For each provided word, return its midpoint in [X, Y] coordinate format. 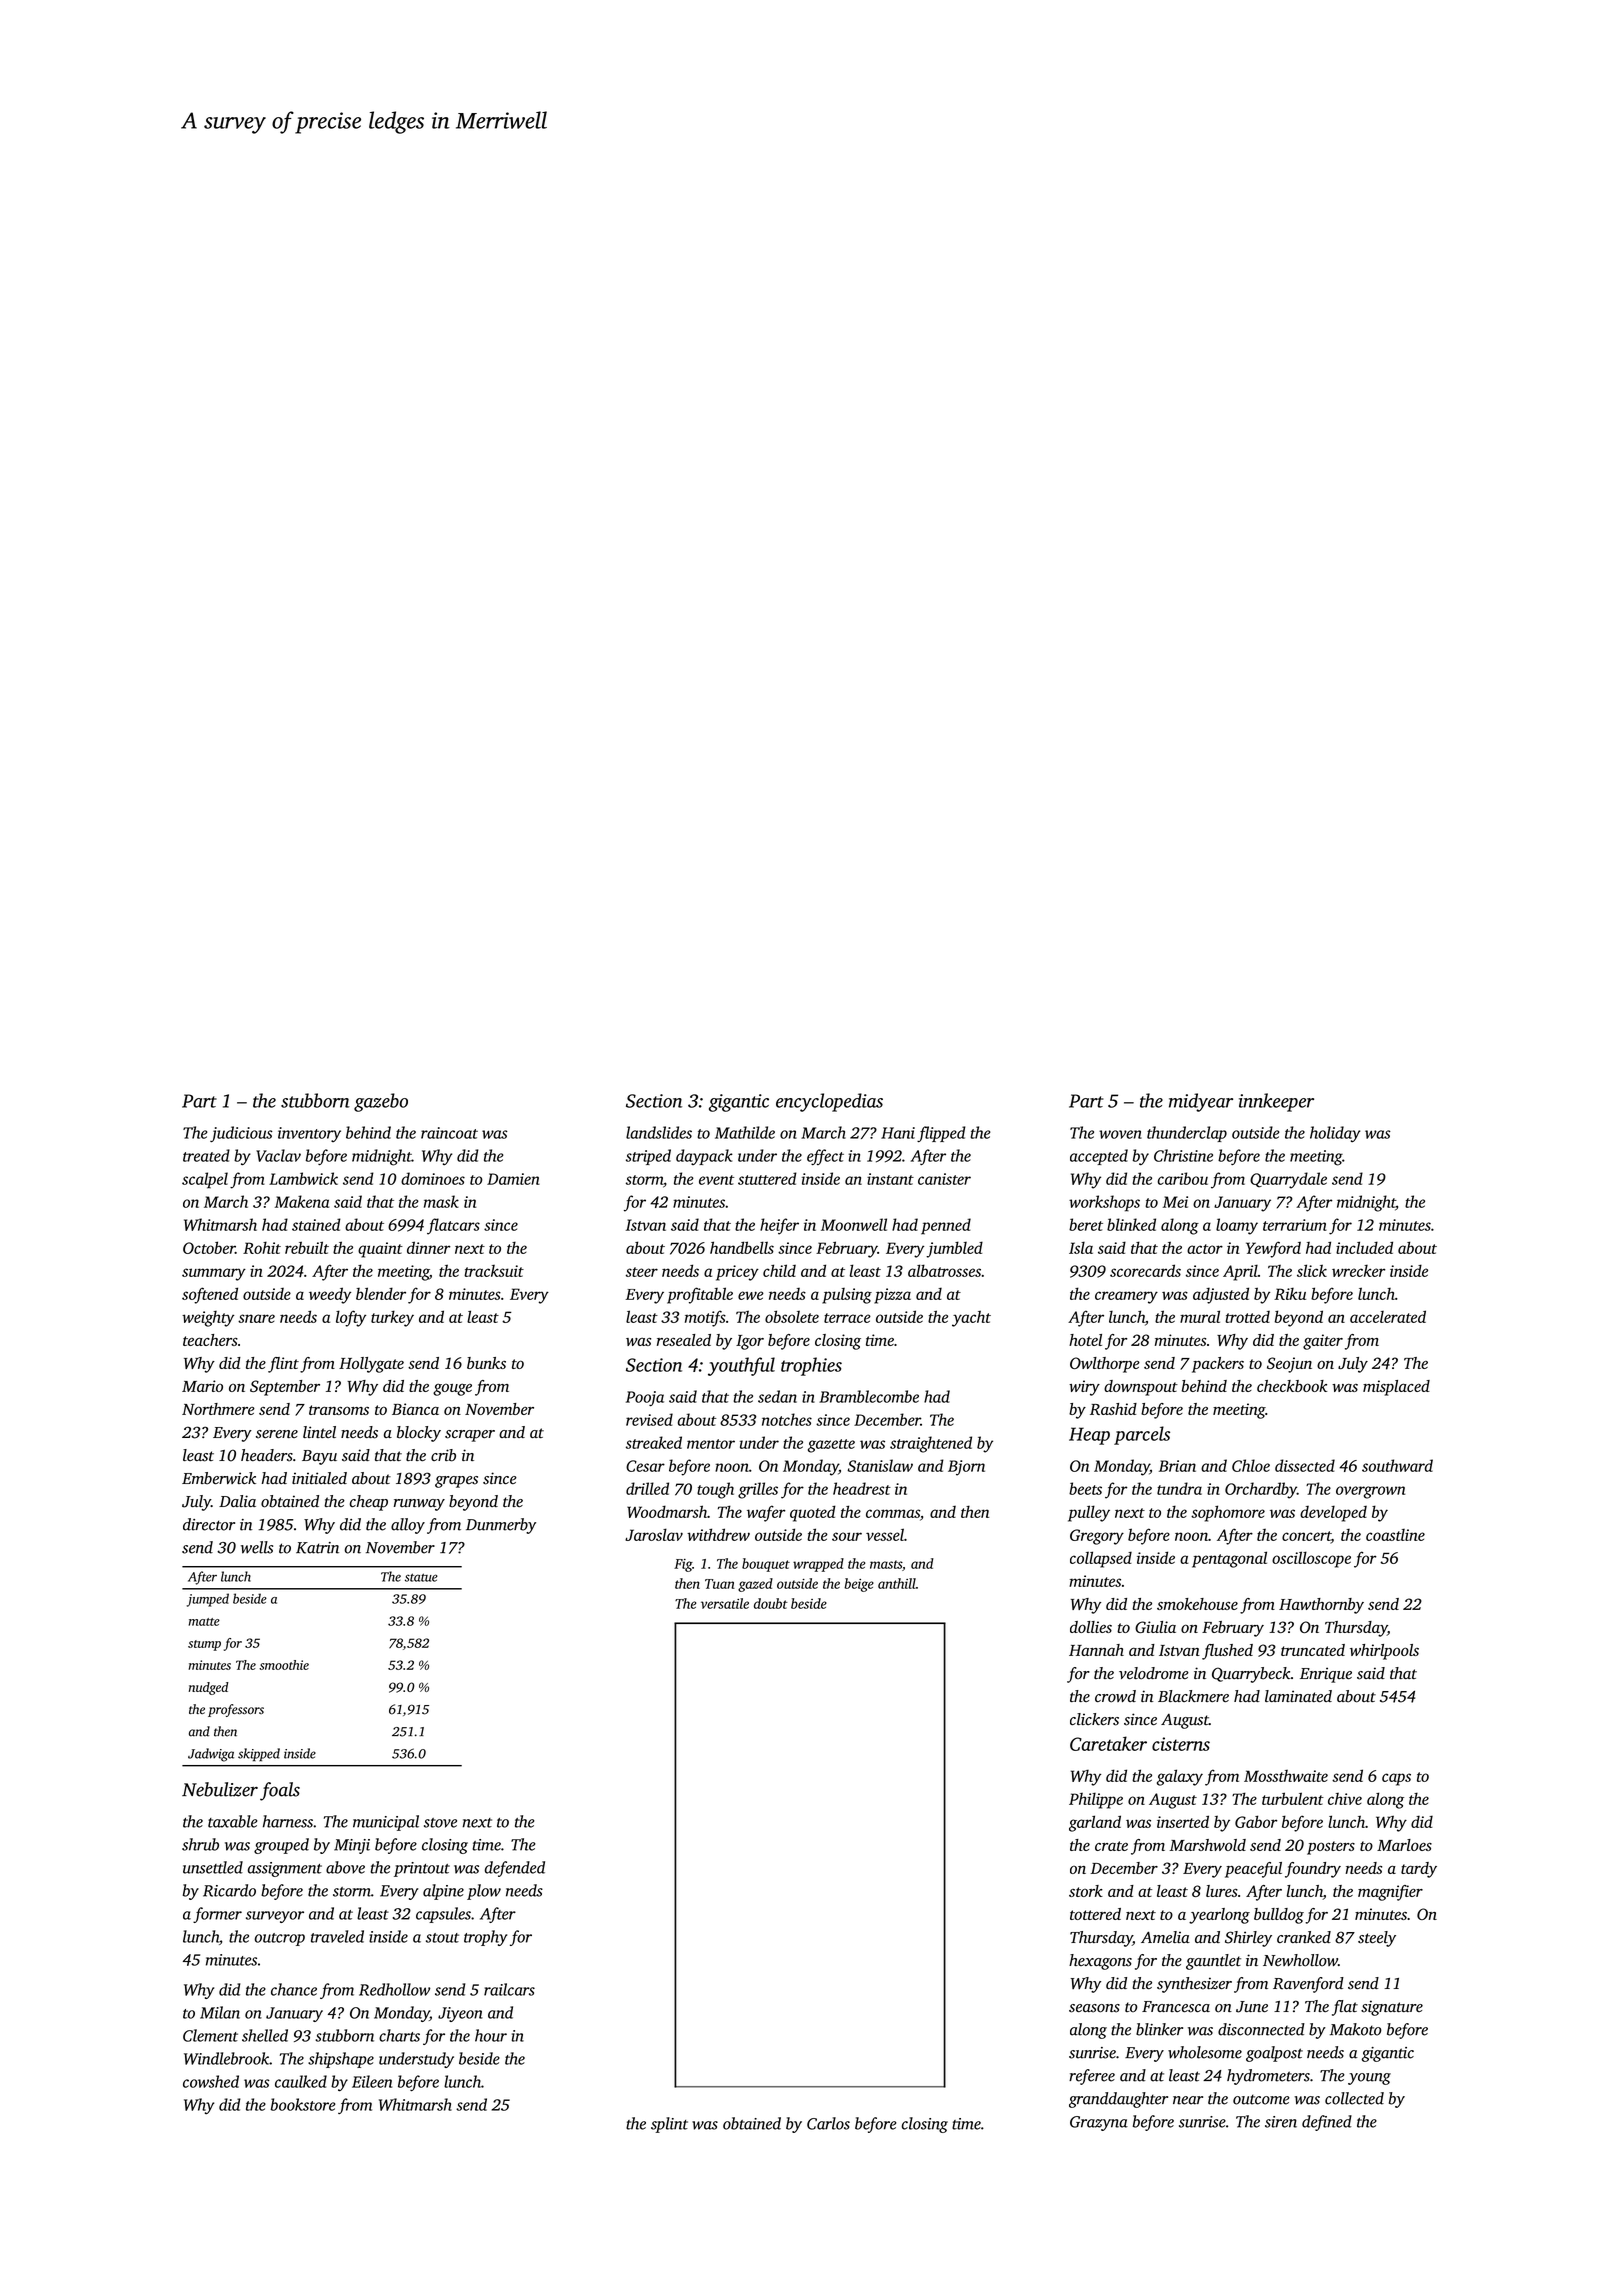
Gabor [1256, 1821]
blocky [419, 1434]
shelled [265, 2035]
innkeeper [1276, 1102]
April [1240, 1272]
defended [515, 1869]
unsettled [213, 1867]
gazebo [381, 1102]
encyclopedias [829, 1102]
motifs [705, 1318]
